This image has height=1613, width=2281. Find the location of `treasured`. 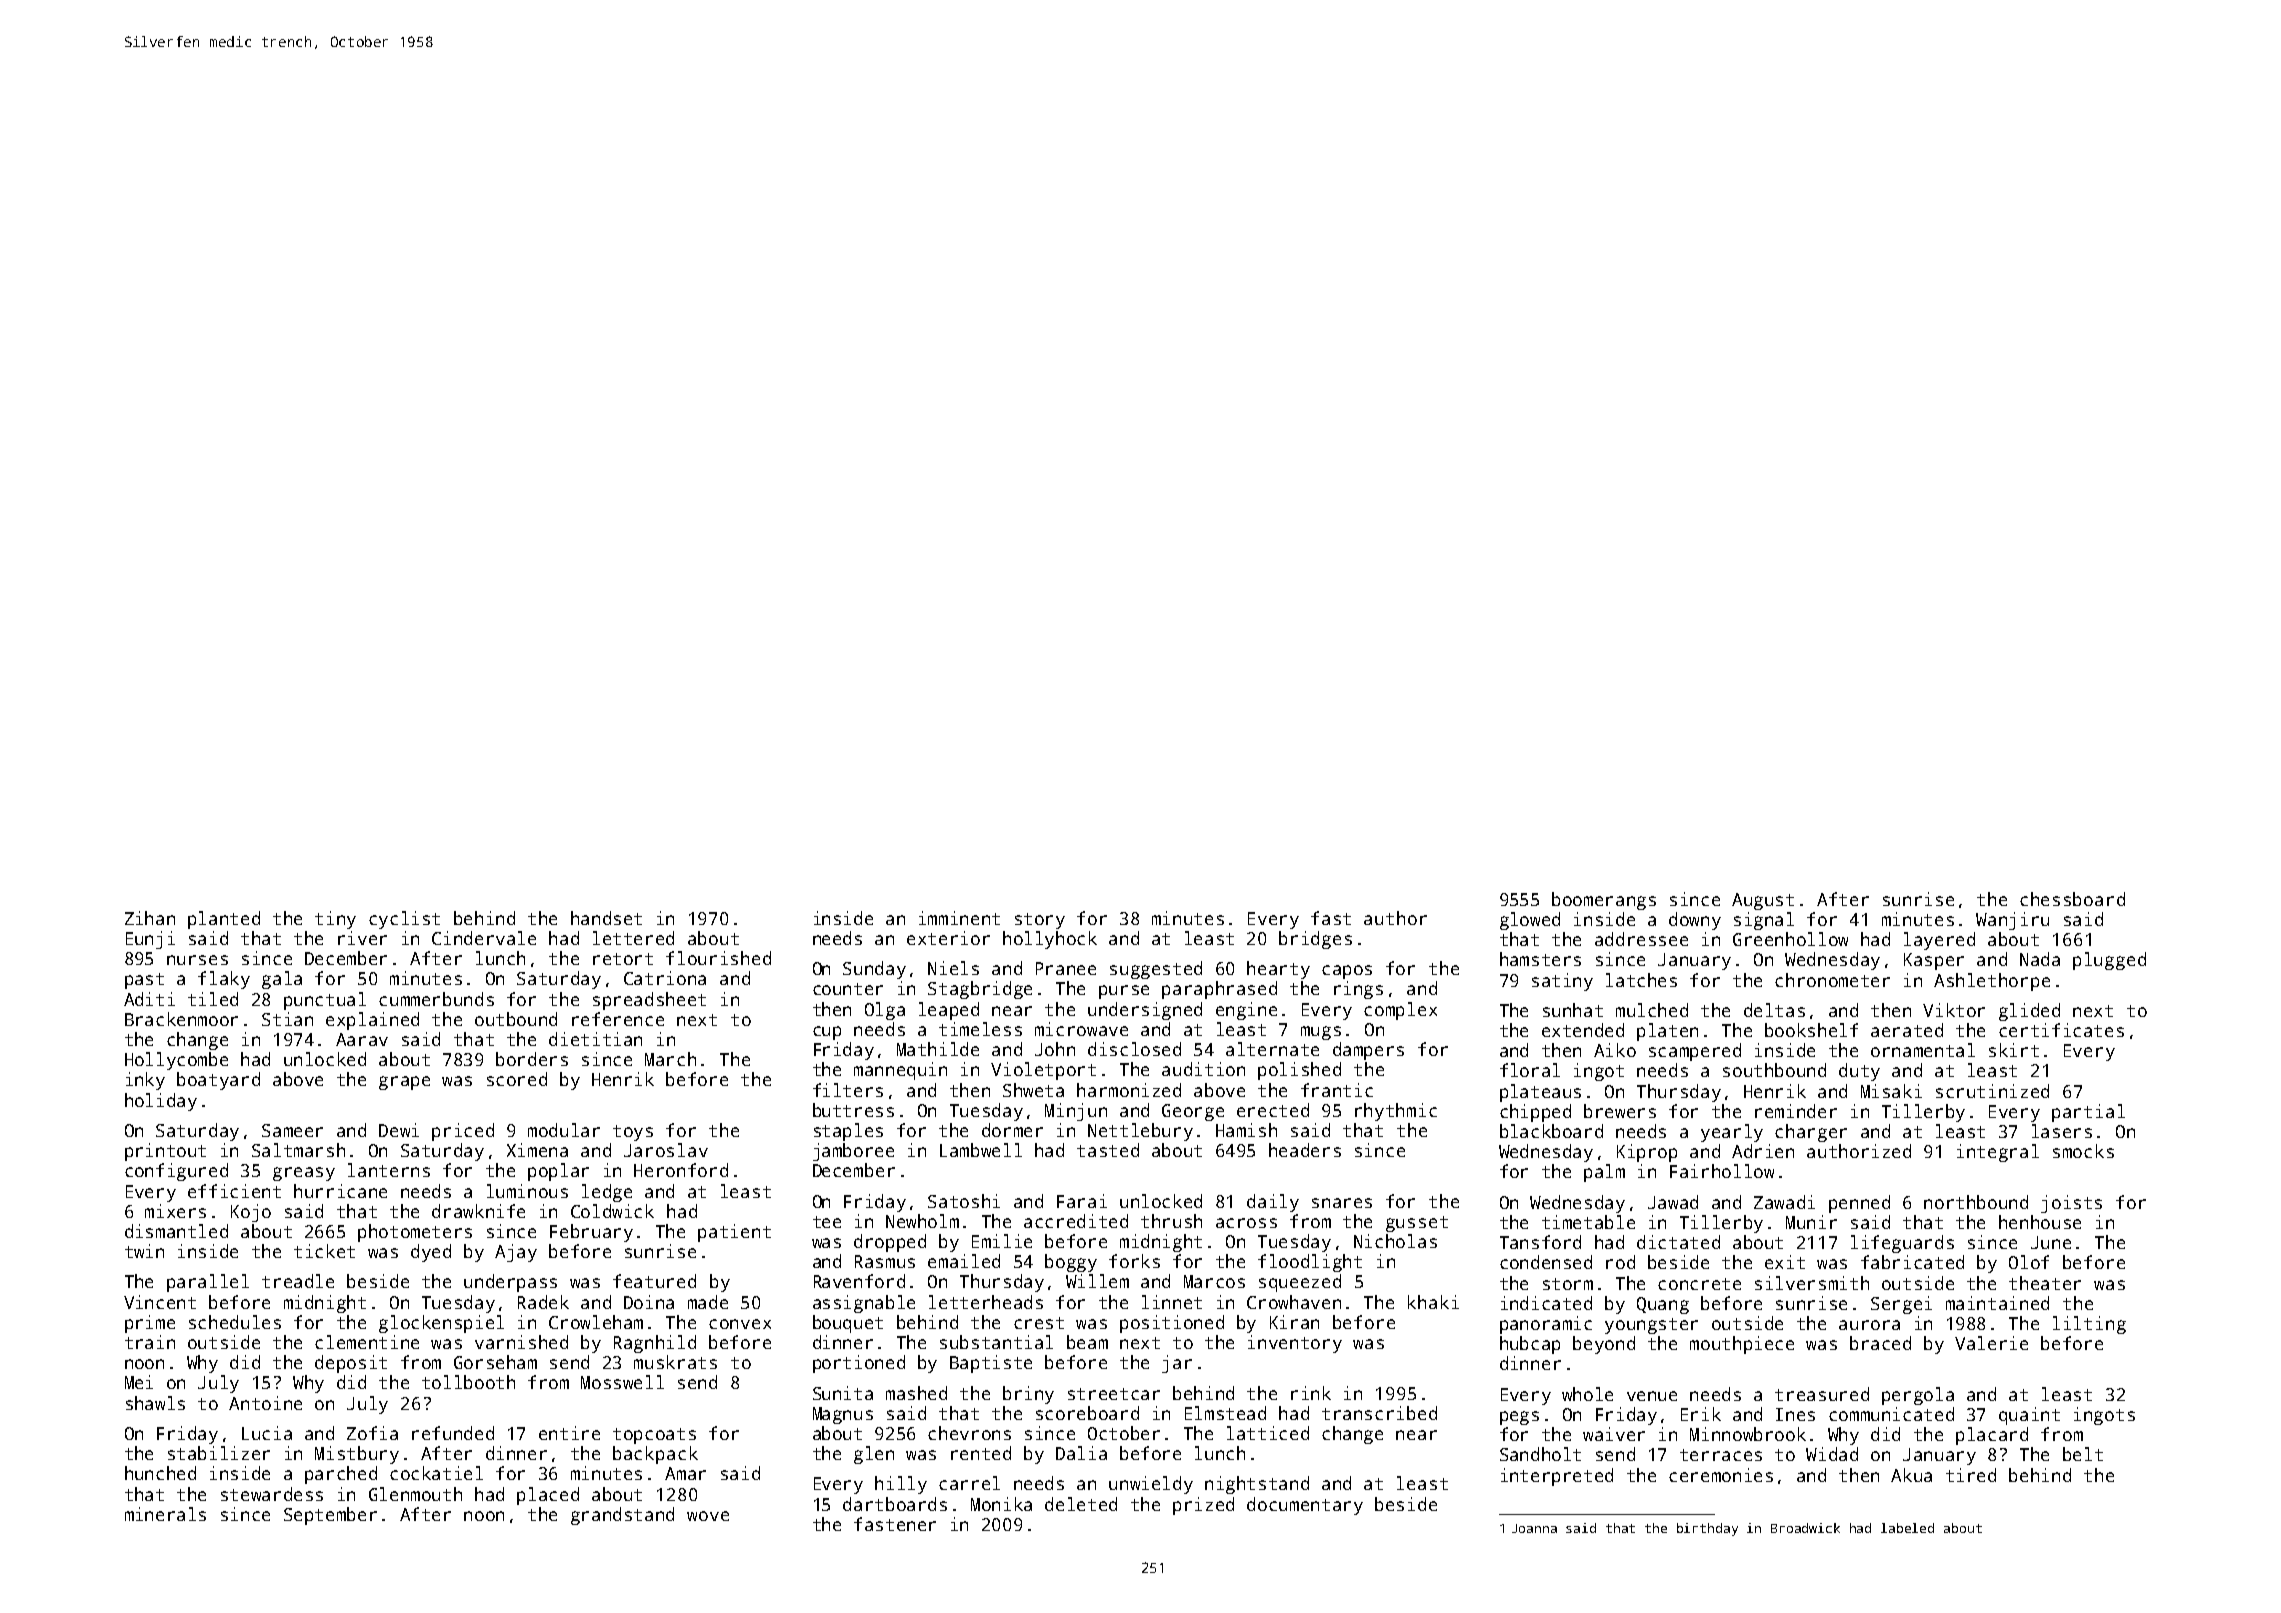

treasured is located at coordinates (1822, 1394).
